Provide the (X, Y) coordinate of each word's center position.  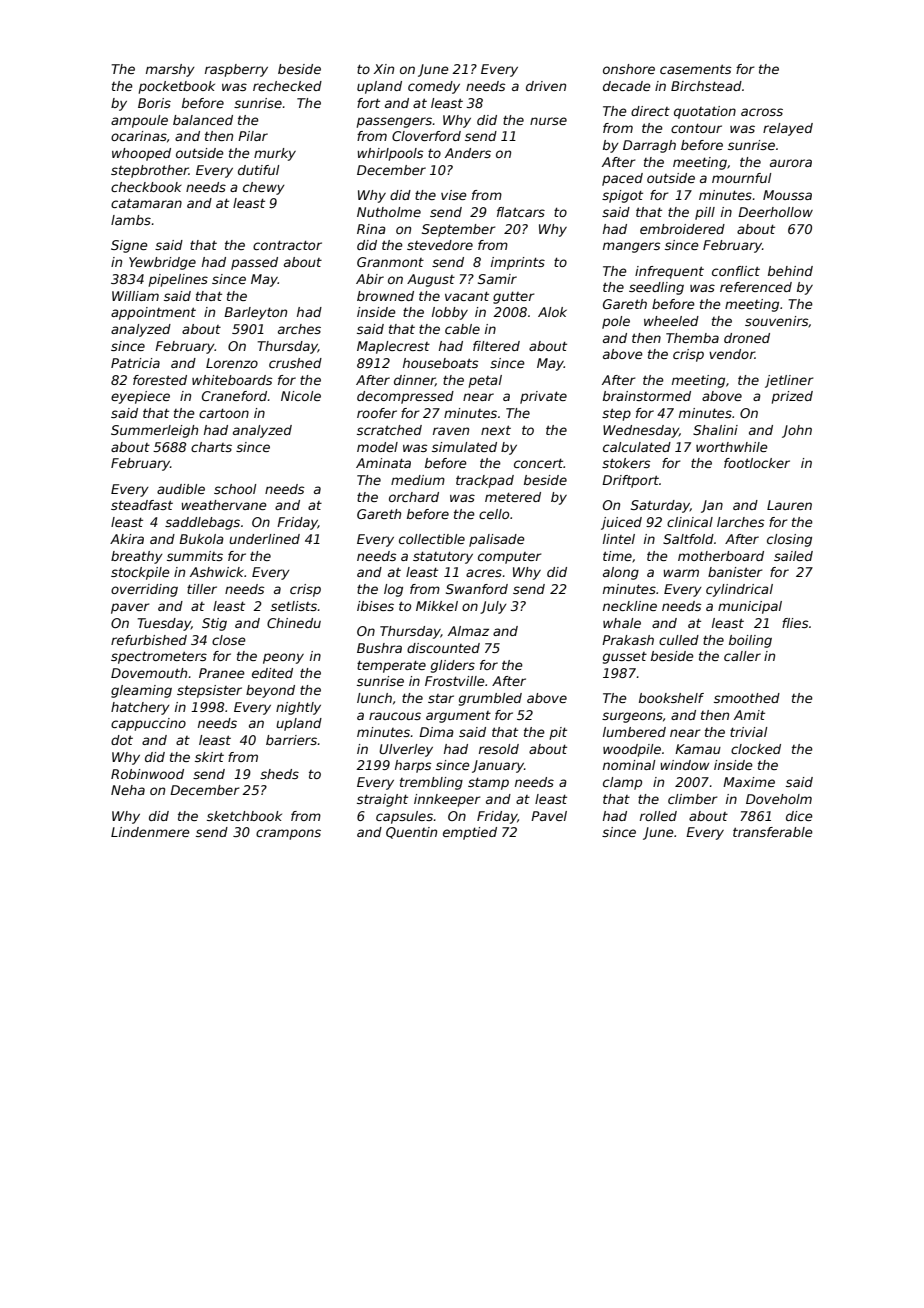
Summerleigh (154, 431)
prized (792, 397)
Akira (127, 539)
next (496, 430)
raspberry (236, 70)
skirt (209, 757)
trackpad (485, 481)
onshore (629, 69)
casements (696, 69)
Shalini (715, 430)
